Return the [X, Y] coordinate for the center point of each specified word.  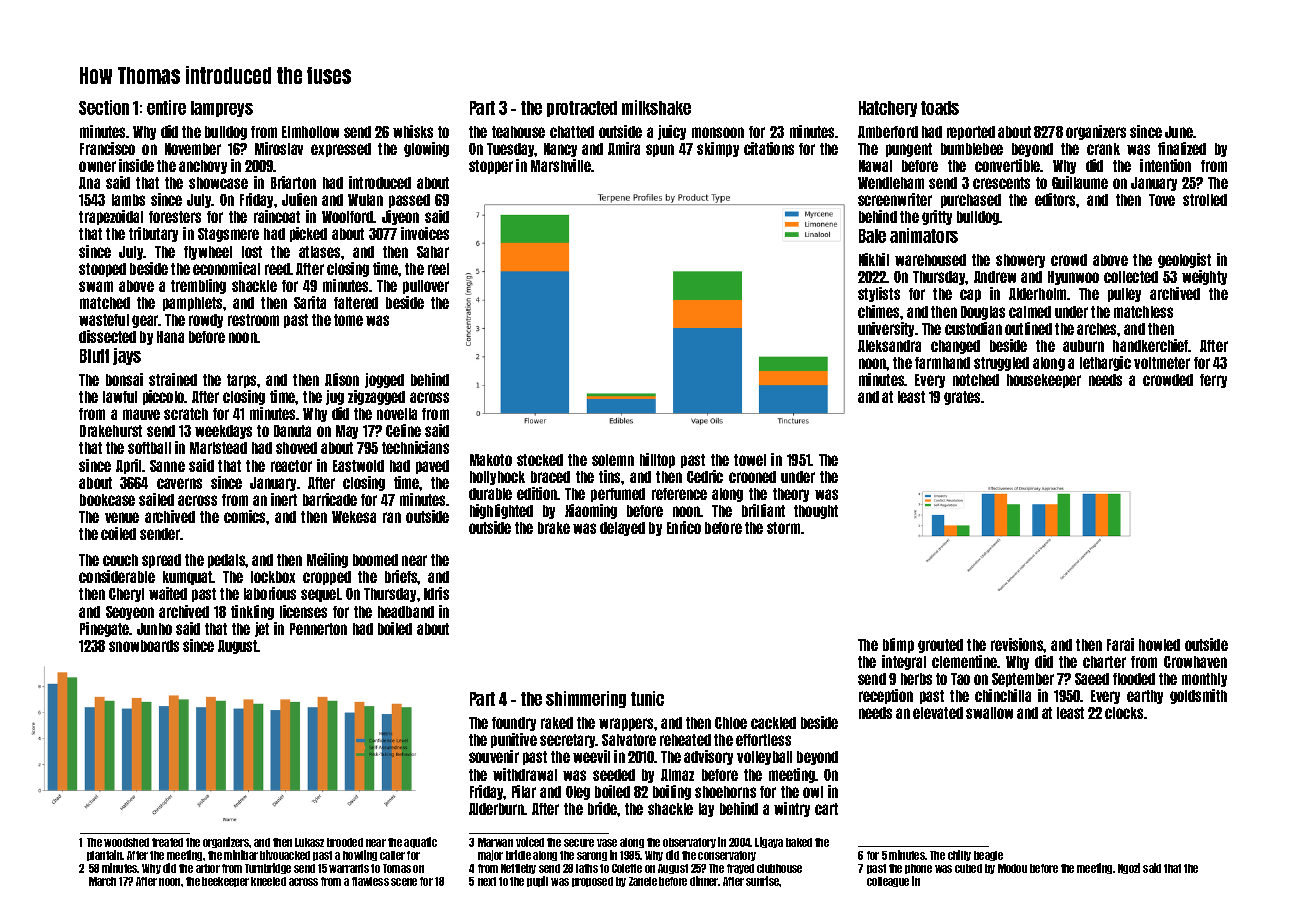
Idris [436, 593]
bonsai [124, 379]
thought [816, 512]
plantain [105, 855]
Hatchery [888, 109]
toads [940, 108]
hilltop [657, 460]
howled [1159, 645]
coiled [118, 533]
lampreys [222, 109]
